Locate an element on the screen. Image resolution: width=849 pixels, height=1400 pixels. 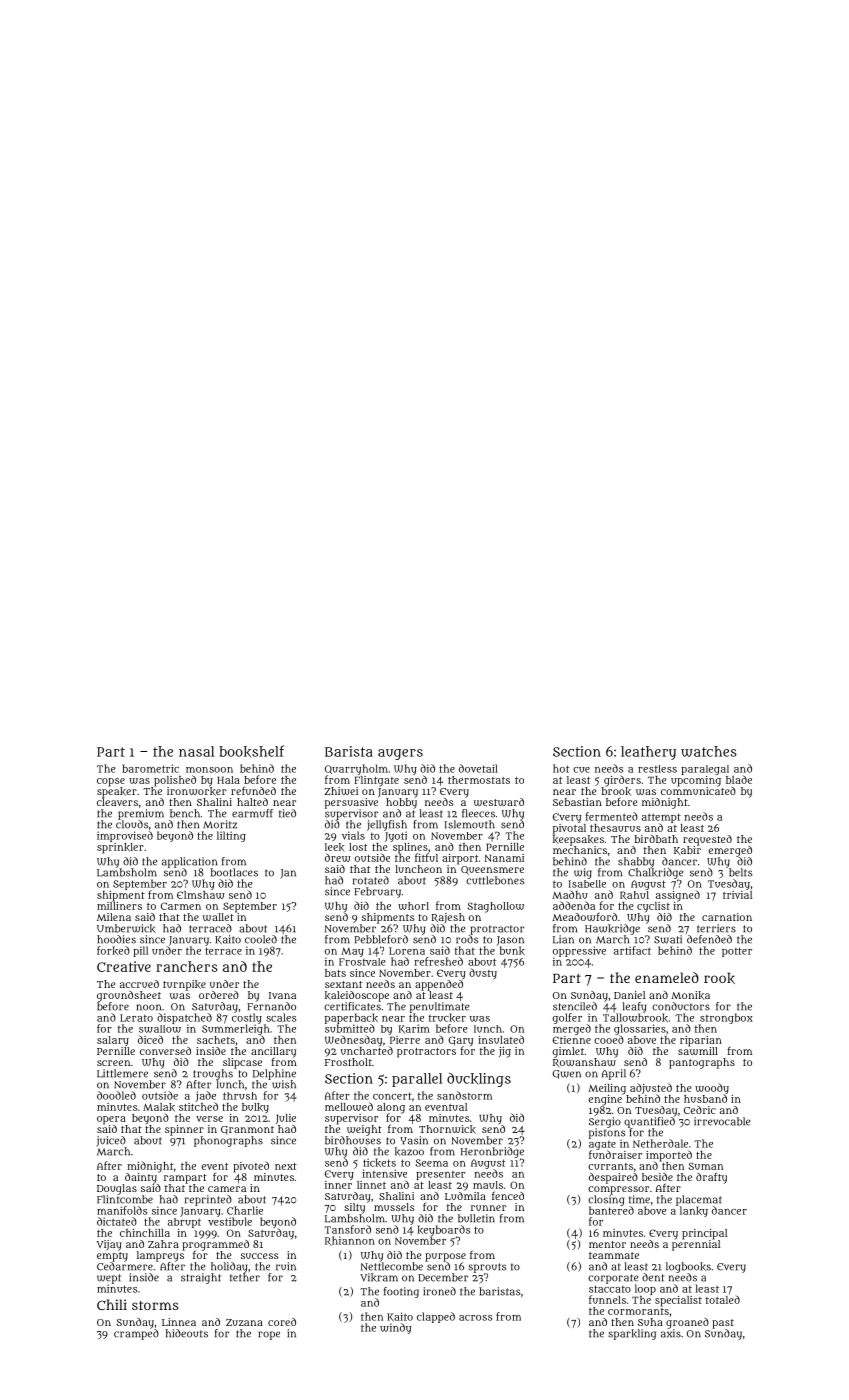
drafty is located at coordinates (711, 1178).
